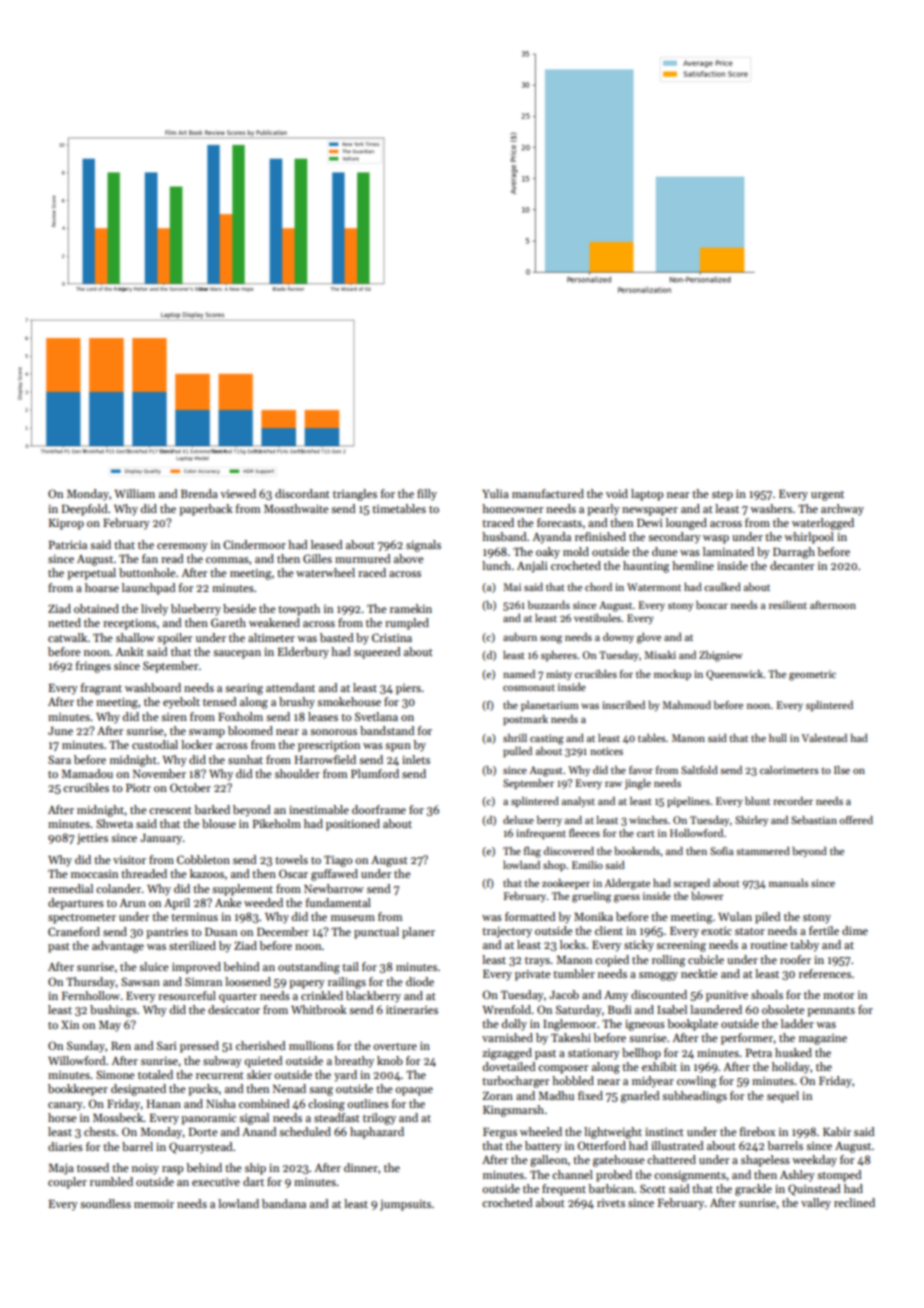 The width and height of the screenshot is (924, 1308). What do you see at coordinates (255, 1169) in the screenshot?
I see `ship` at bounding box center [255, 1169].
